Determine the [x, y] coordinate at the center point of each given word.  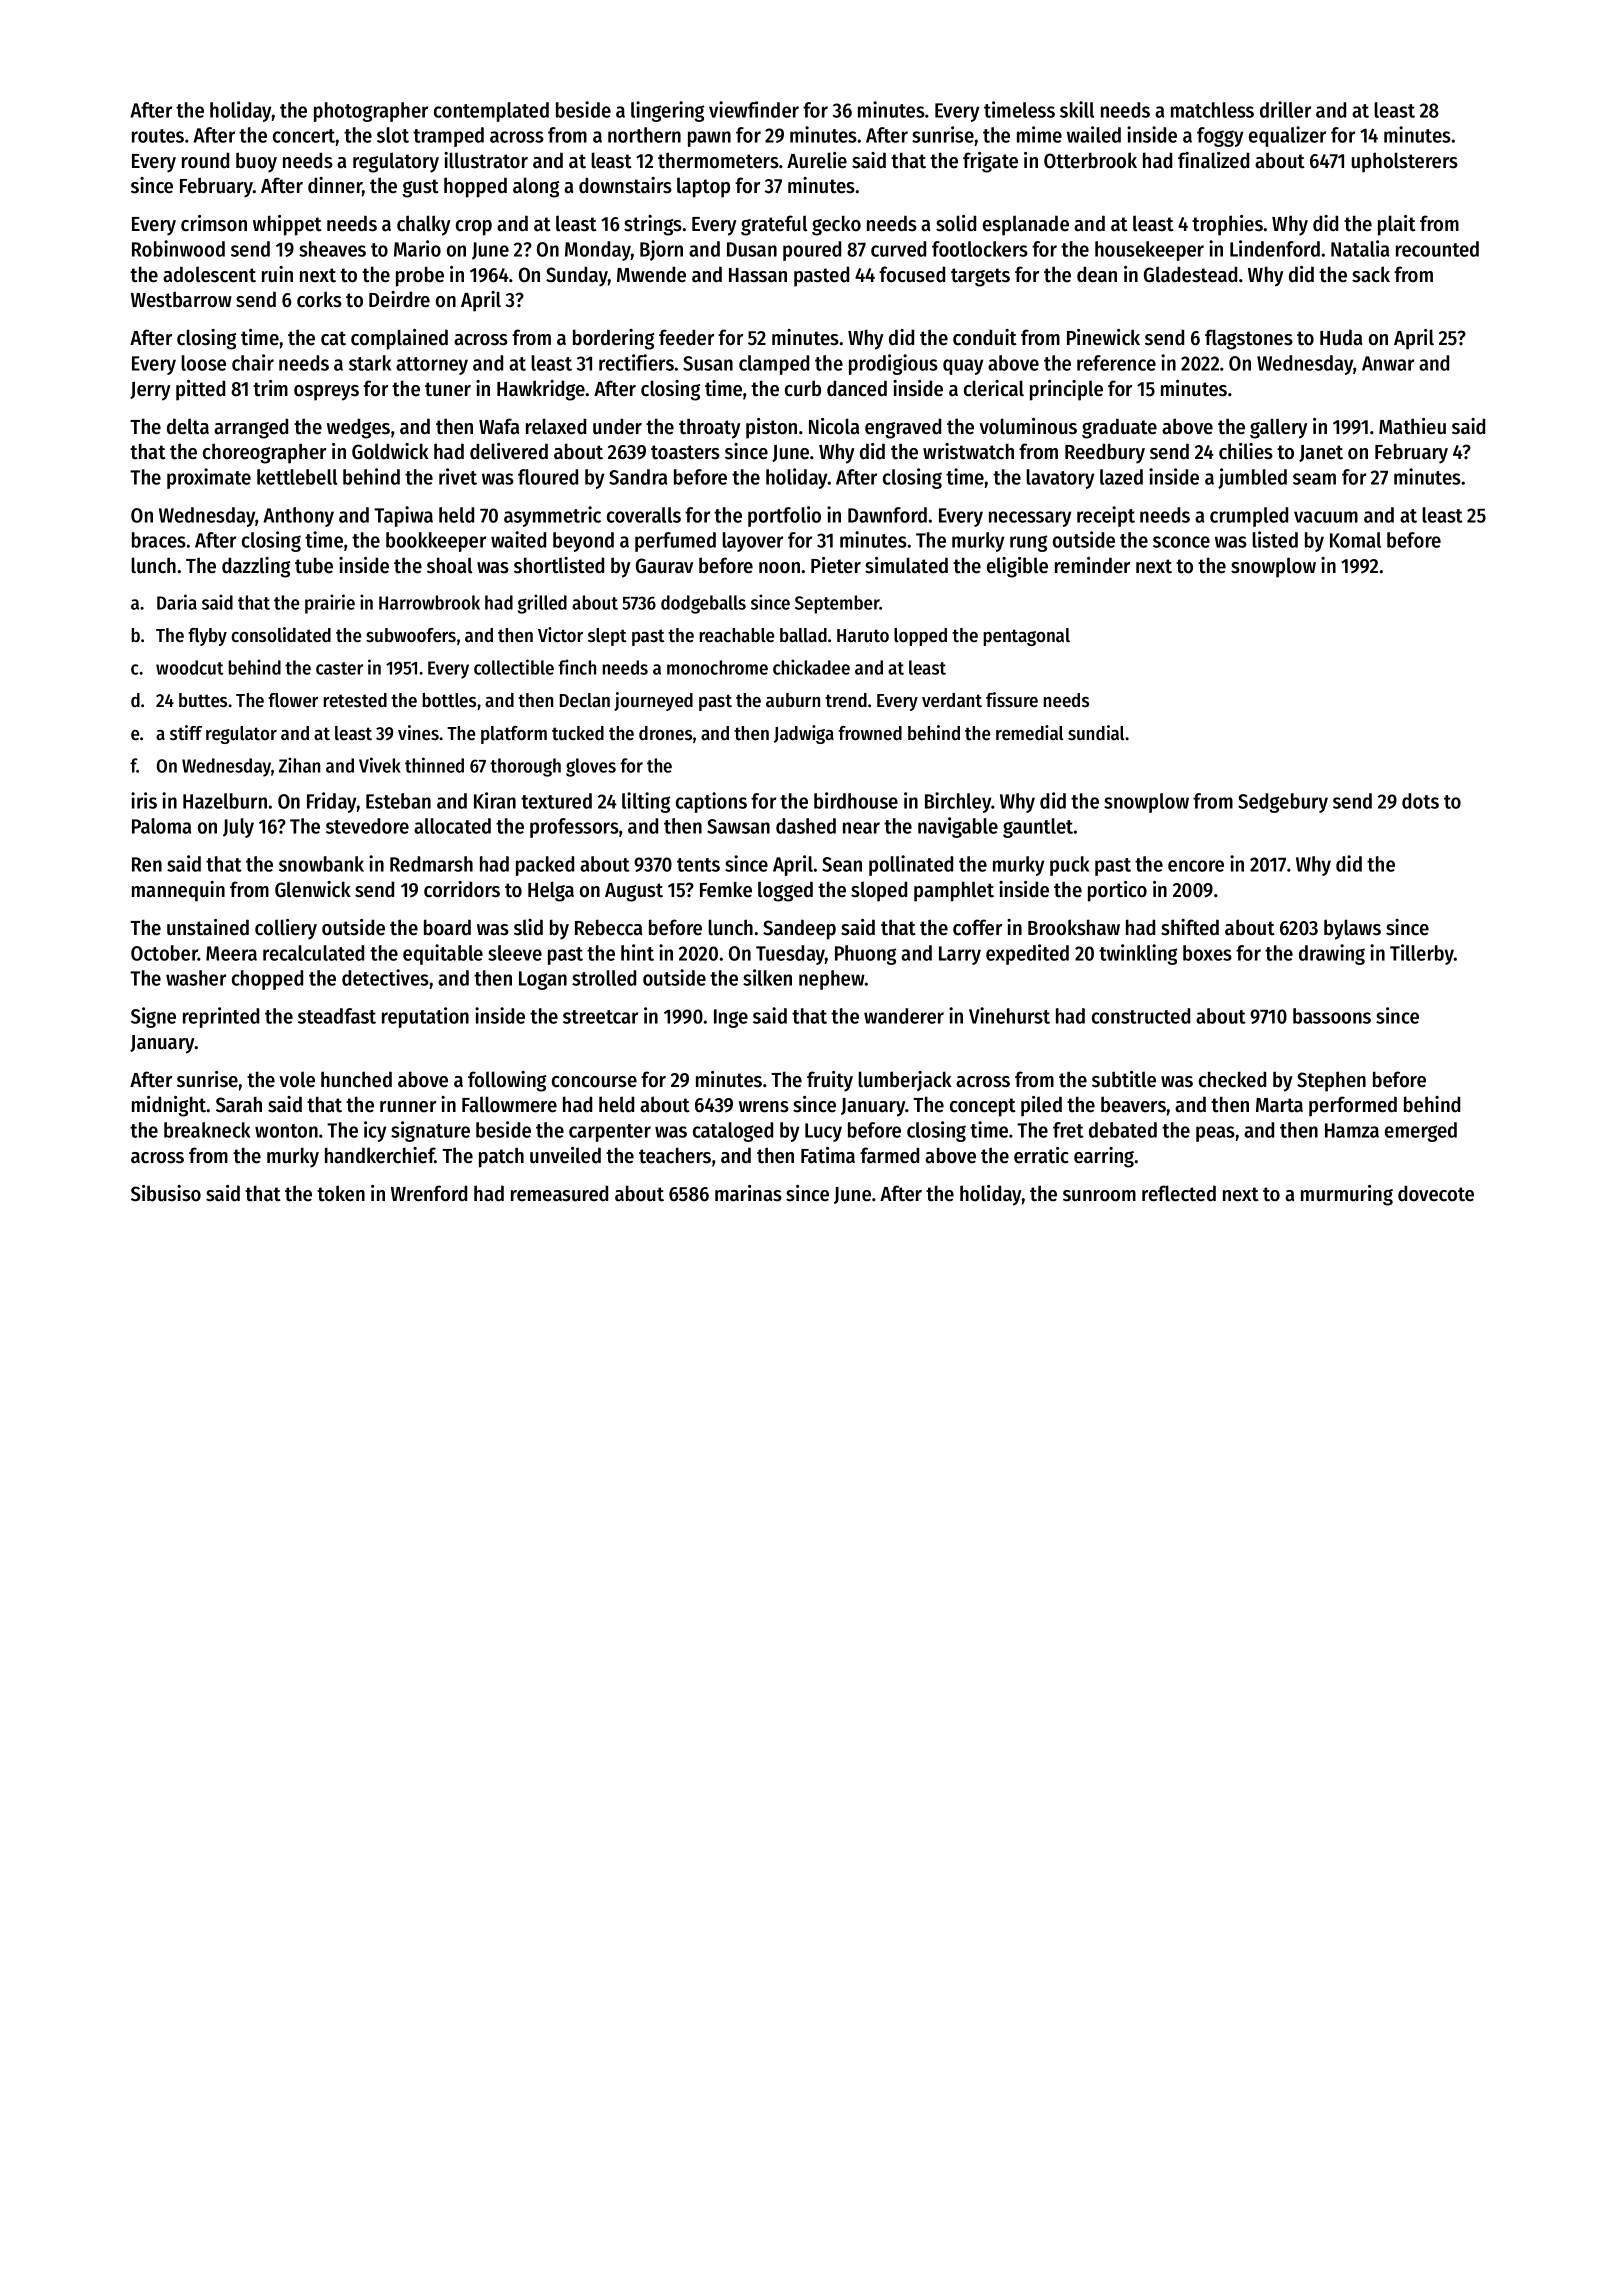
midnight [169, 1106]
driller [1285, 109]
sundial [1096, 733]
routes [158, 136]
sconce [1181, 542]
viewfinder [754, 109]
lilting [646, 802]
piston [771, 428]
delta [188, 426]
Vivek [380, 765]
